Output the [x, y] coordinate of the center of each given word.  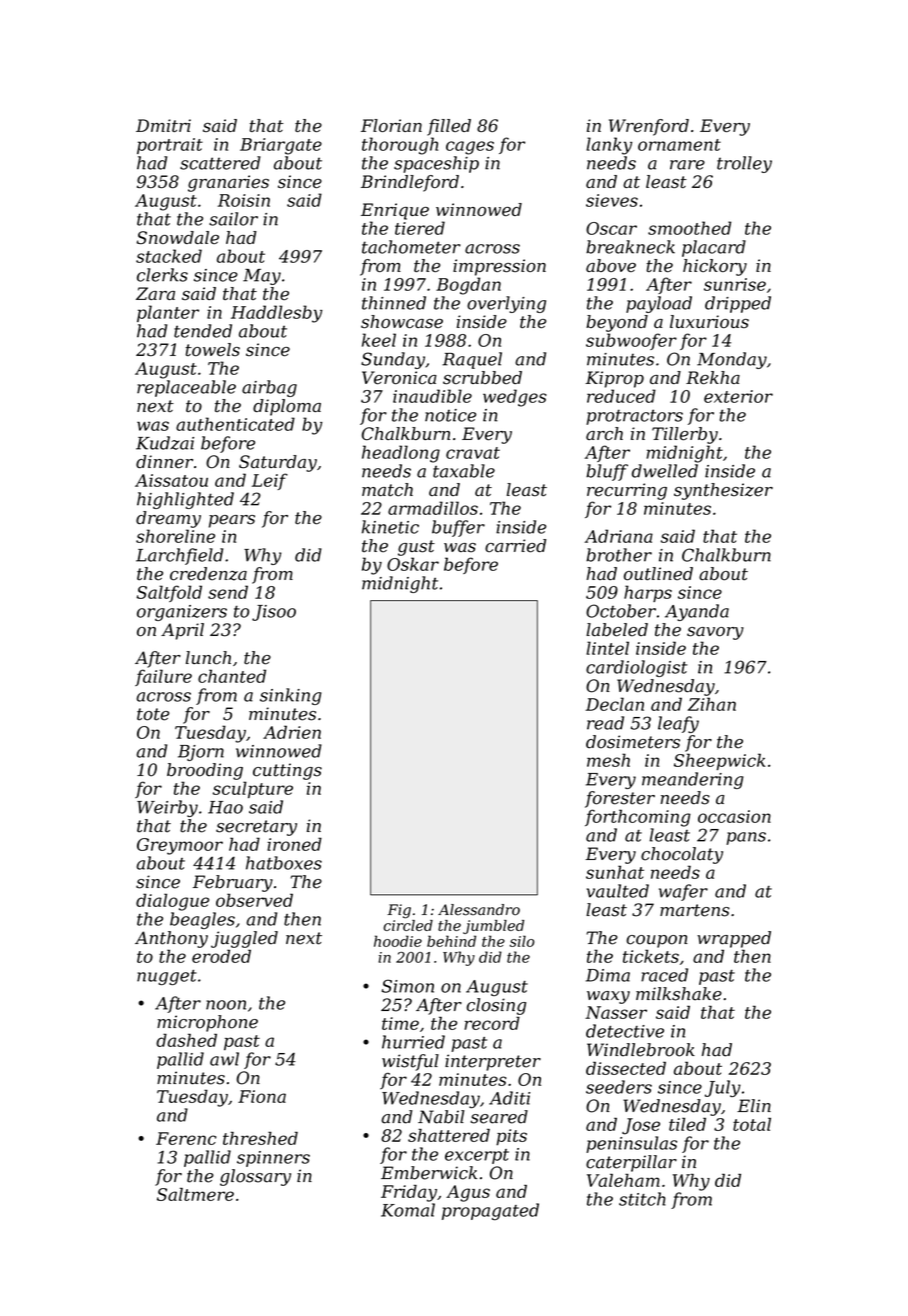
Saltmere [195, 1194]
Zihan [712, 704]
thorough [400, 146]
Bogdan [468, 286]
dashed [186, 1040]
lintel [607, 648]
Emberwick [429, 1173]
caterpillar [631, 1163]
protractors [634, 417]
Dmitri [163, 125]
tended [203, 331]
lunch [208, 658]
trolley [744, 164]
